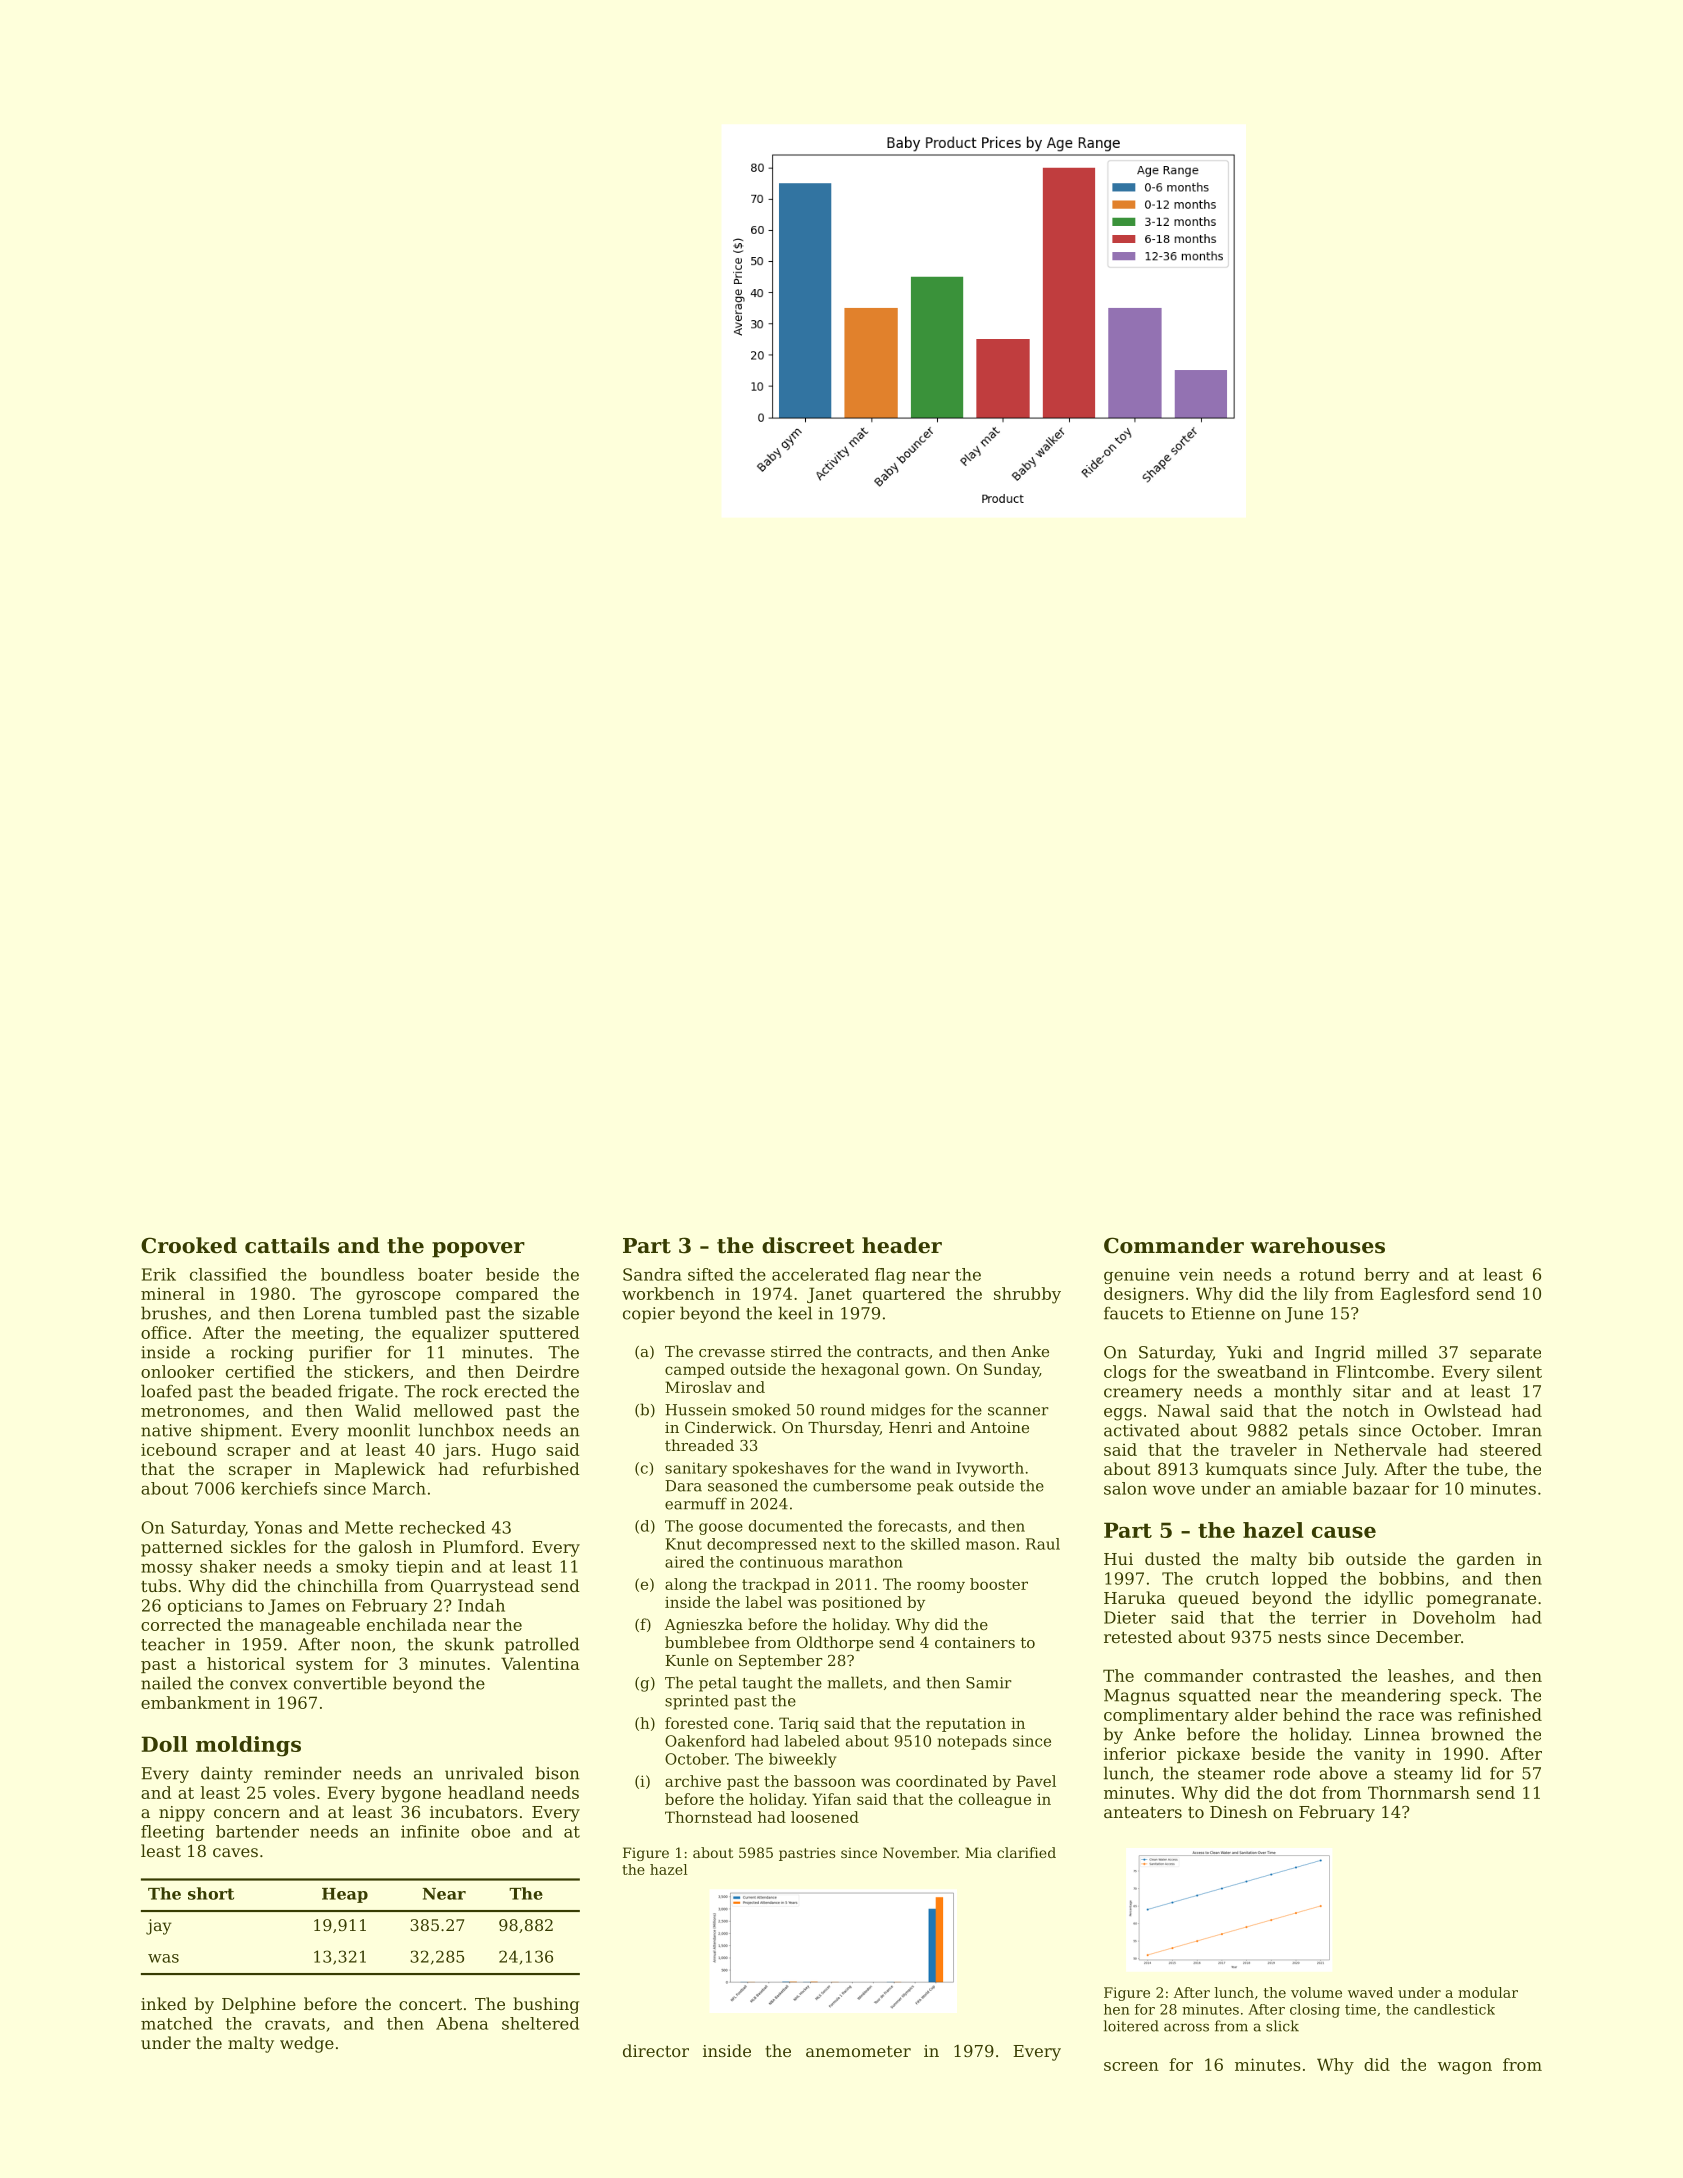 The width and height of the screenshot is (1683, 2178). What do you see at coordinates (159, 1274) in the screenshot?
I see `Erik` at bounding box center [159, 1274].
